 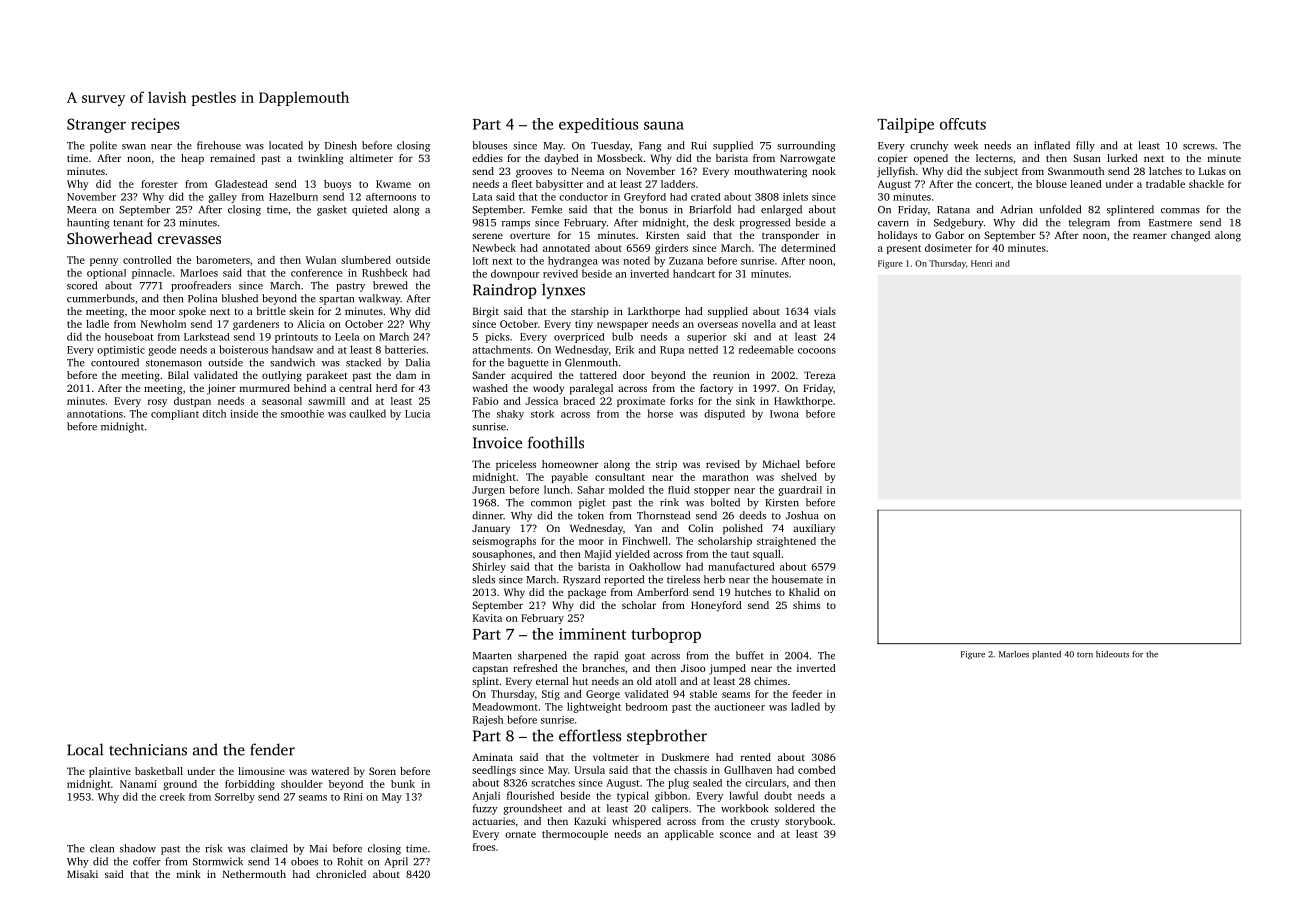 What do you see at coordinates (1199, 147) in the document?
I see `screws` at bounding box center [1199, 147].
